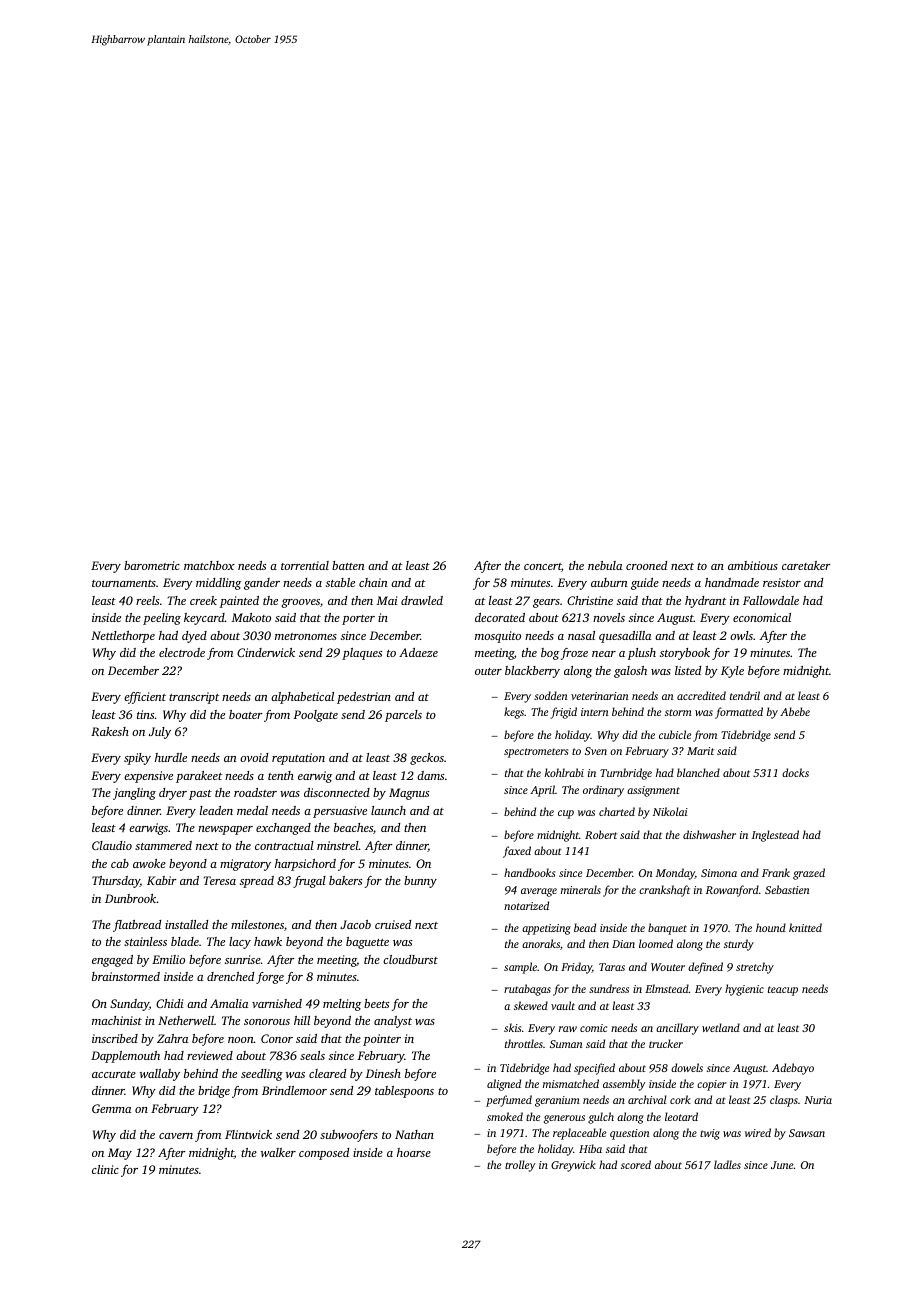 This screenshot has height=1314, width=924. What do you see at coordinates (775, 836) in the screenshot?
I see `Inglestead` at bounding box center [775, 836].
